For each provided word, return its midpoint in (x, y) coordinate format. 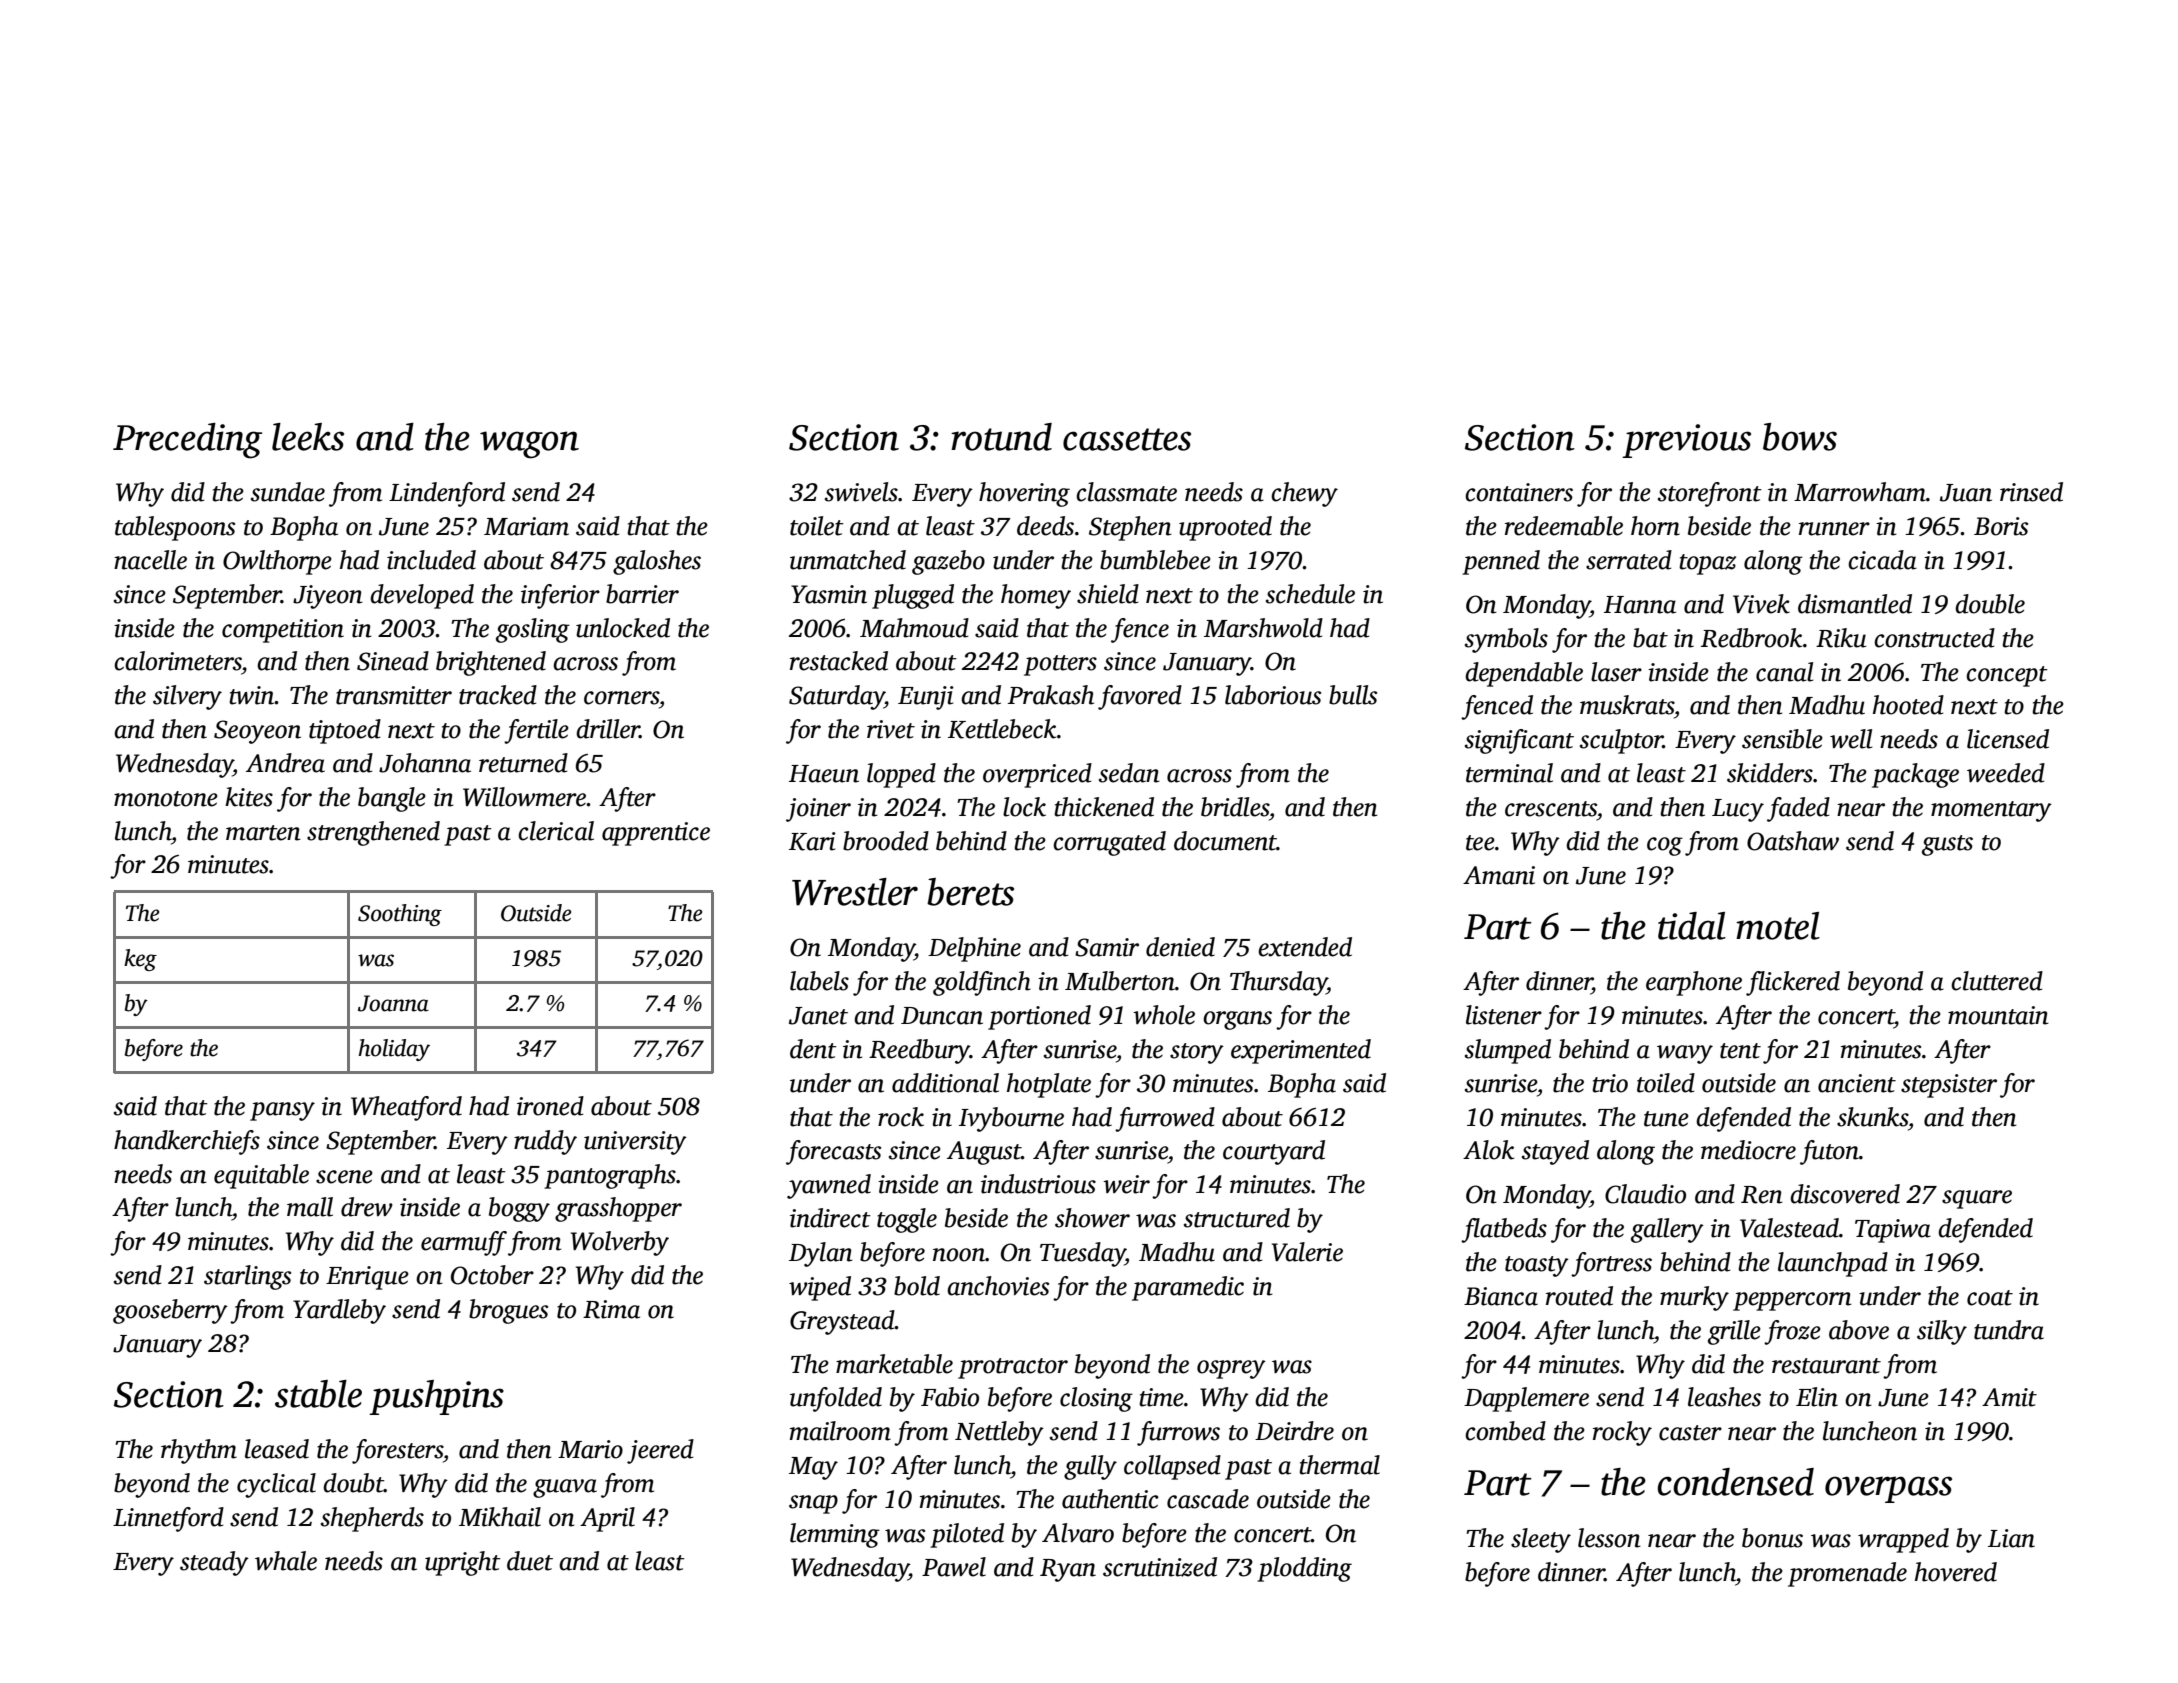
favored (1140, 697)
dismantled (1855, 604)
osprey (1231, 1369)
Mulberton (1120, 981)
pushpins (436, 1397)
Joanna (393, 1003)
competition (283, 631)
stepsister (1949, 1086)
